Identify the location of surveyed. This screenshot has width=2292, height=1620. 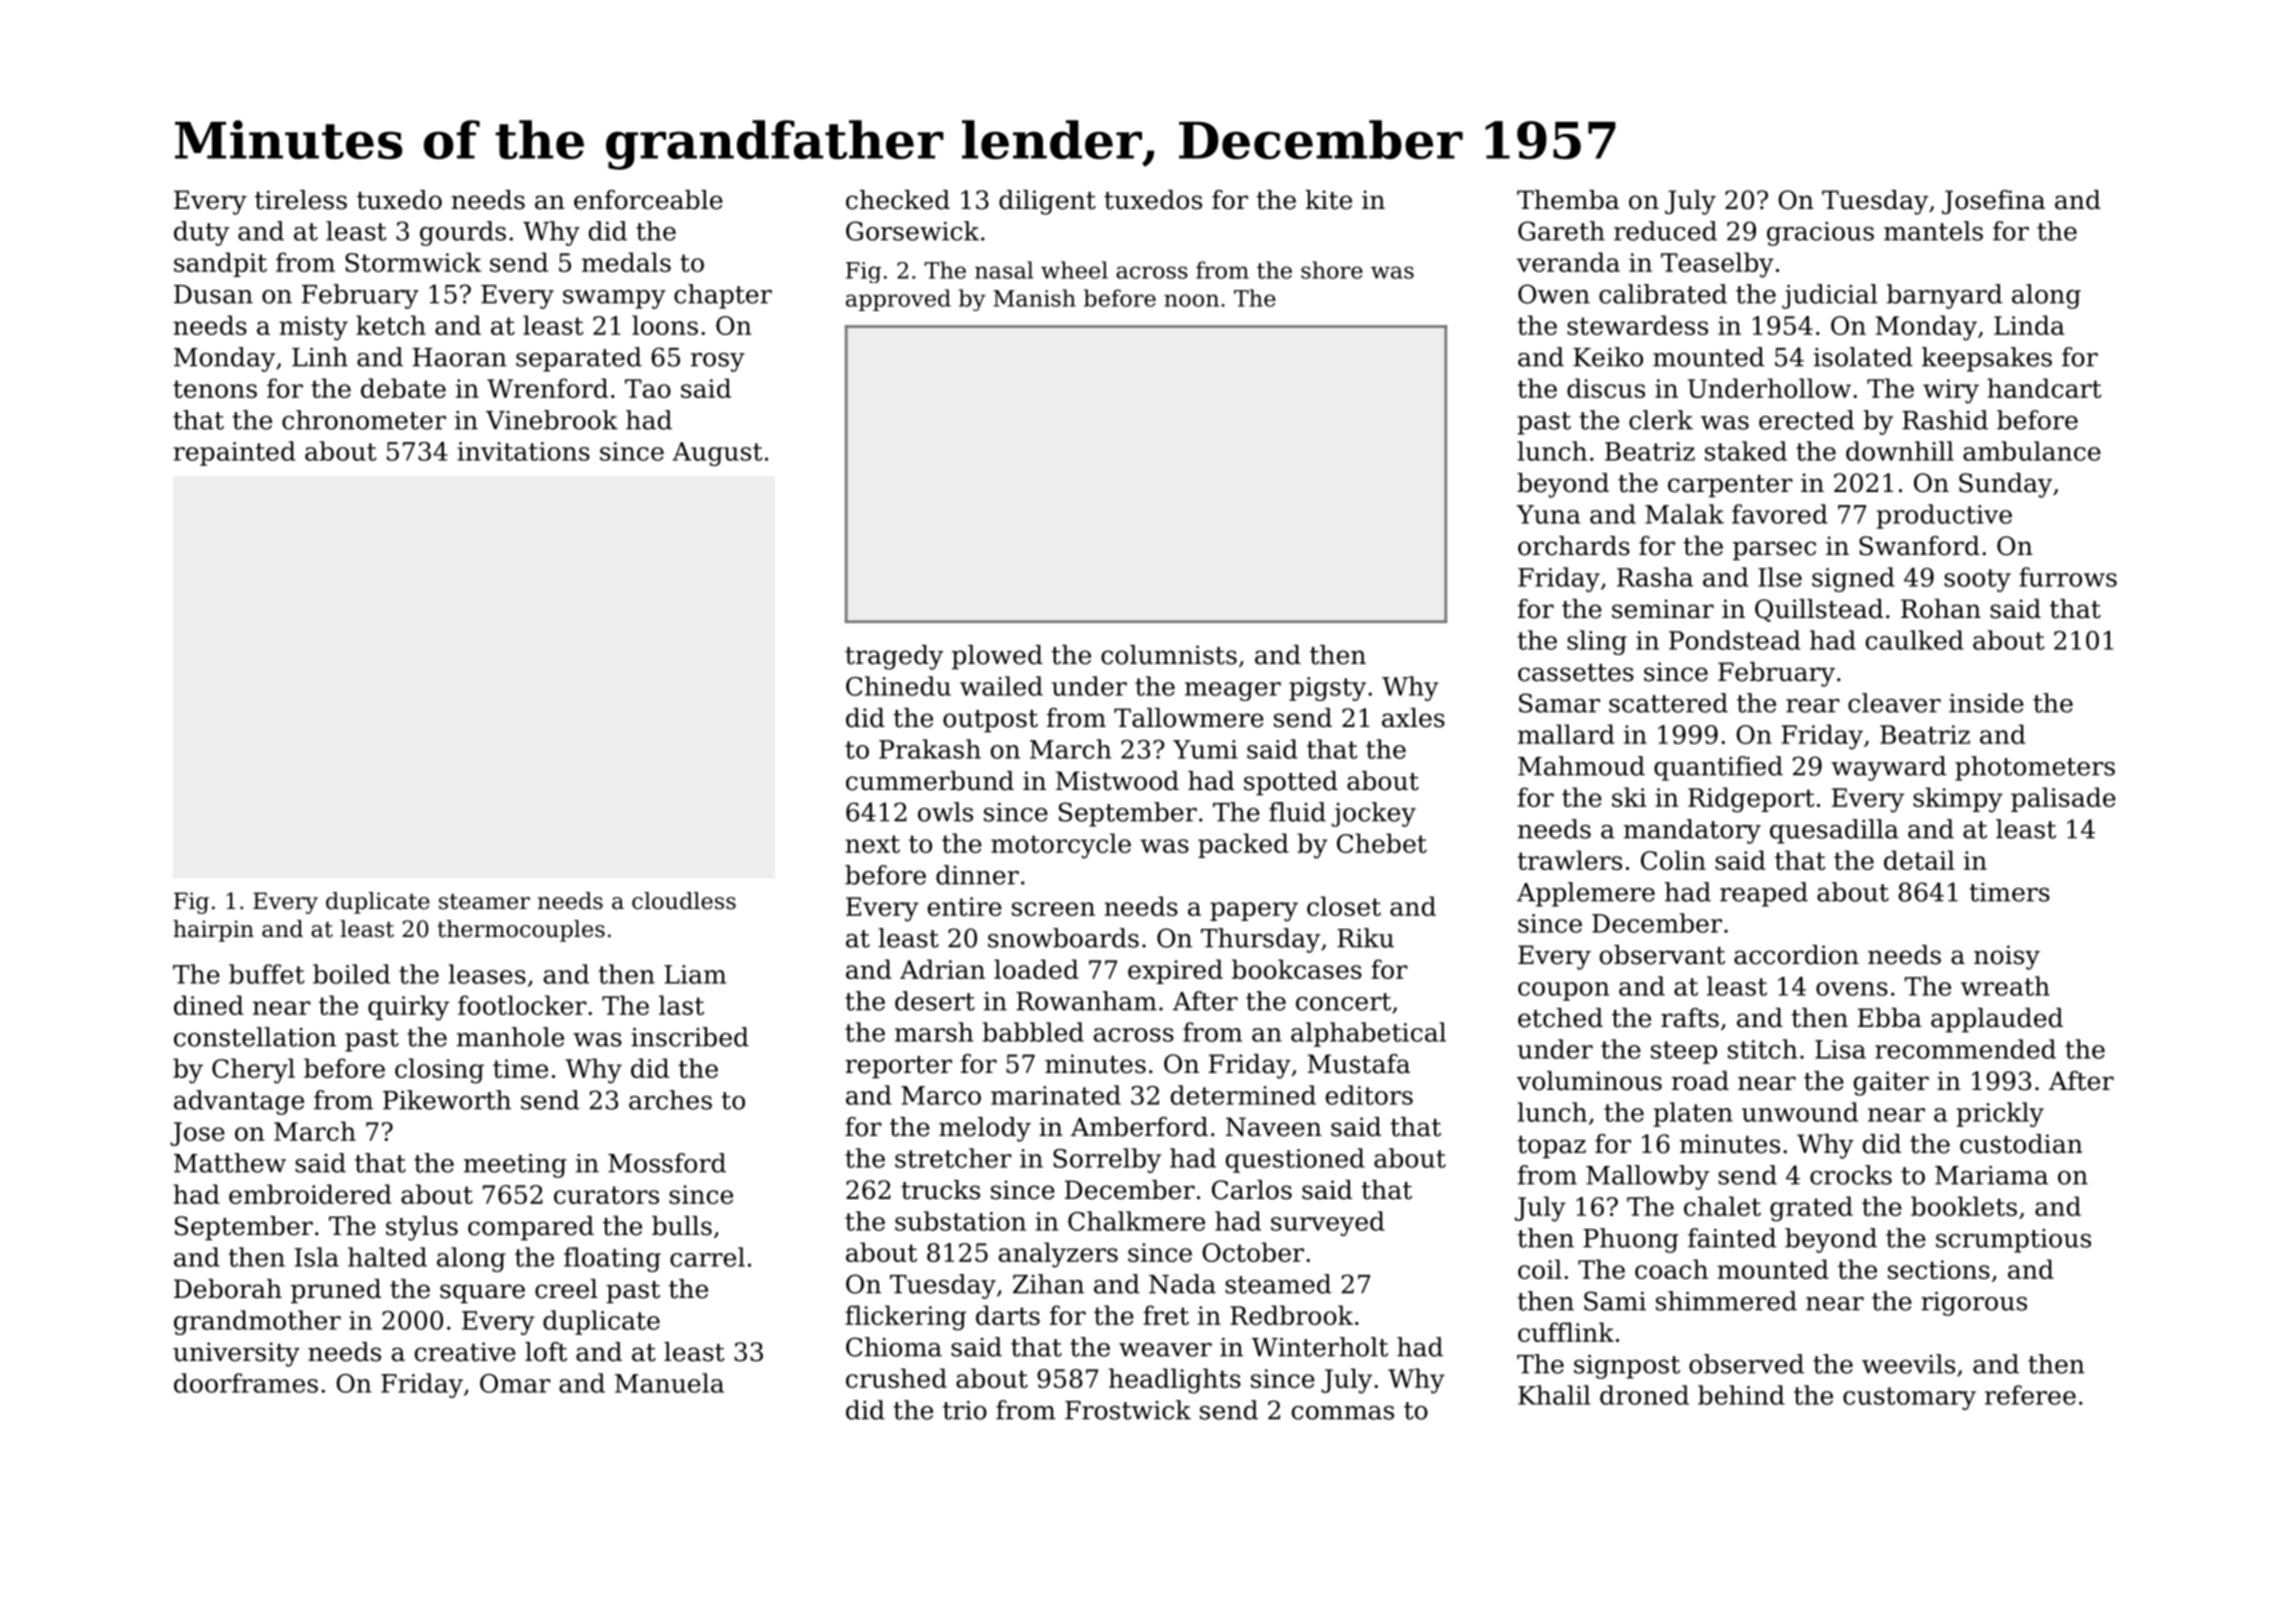
(1328, 1223).
